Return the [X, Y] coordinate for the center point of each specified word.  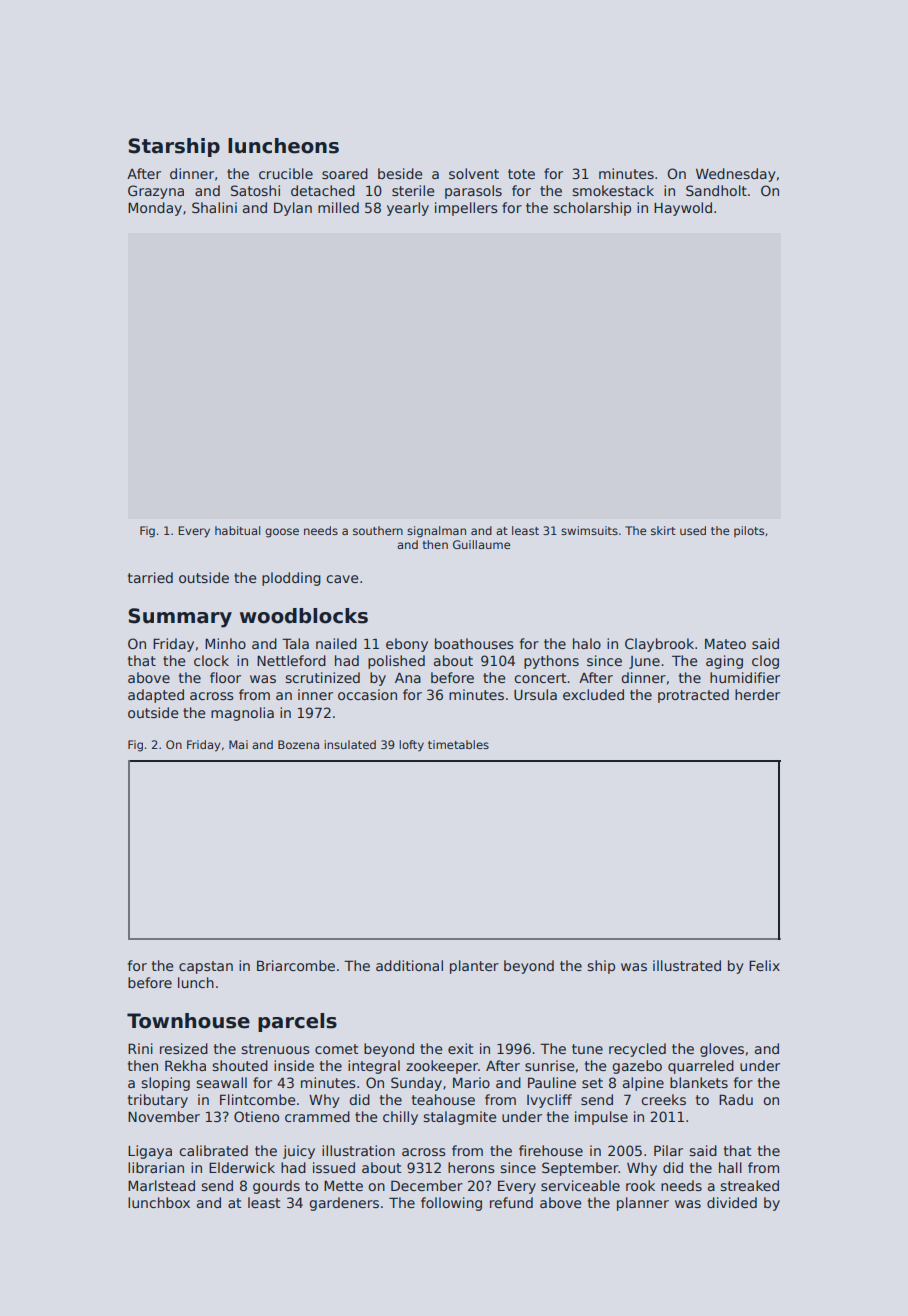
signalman [436, 532]
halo [587, 643]
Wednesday [736, 175]
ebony [407, 645]
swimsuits [589, 530]
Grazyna [156, 192]
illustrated [687, 965]
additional [409, 965]
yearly [408, 209]
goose [282, 533]
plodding [291, 579]
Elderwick [242, 1167]
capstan [206, 967]
